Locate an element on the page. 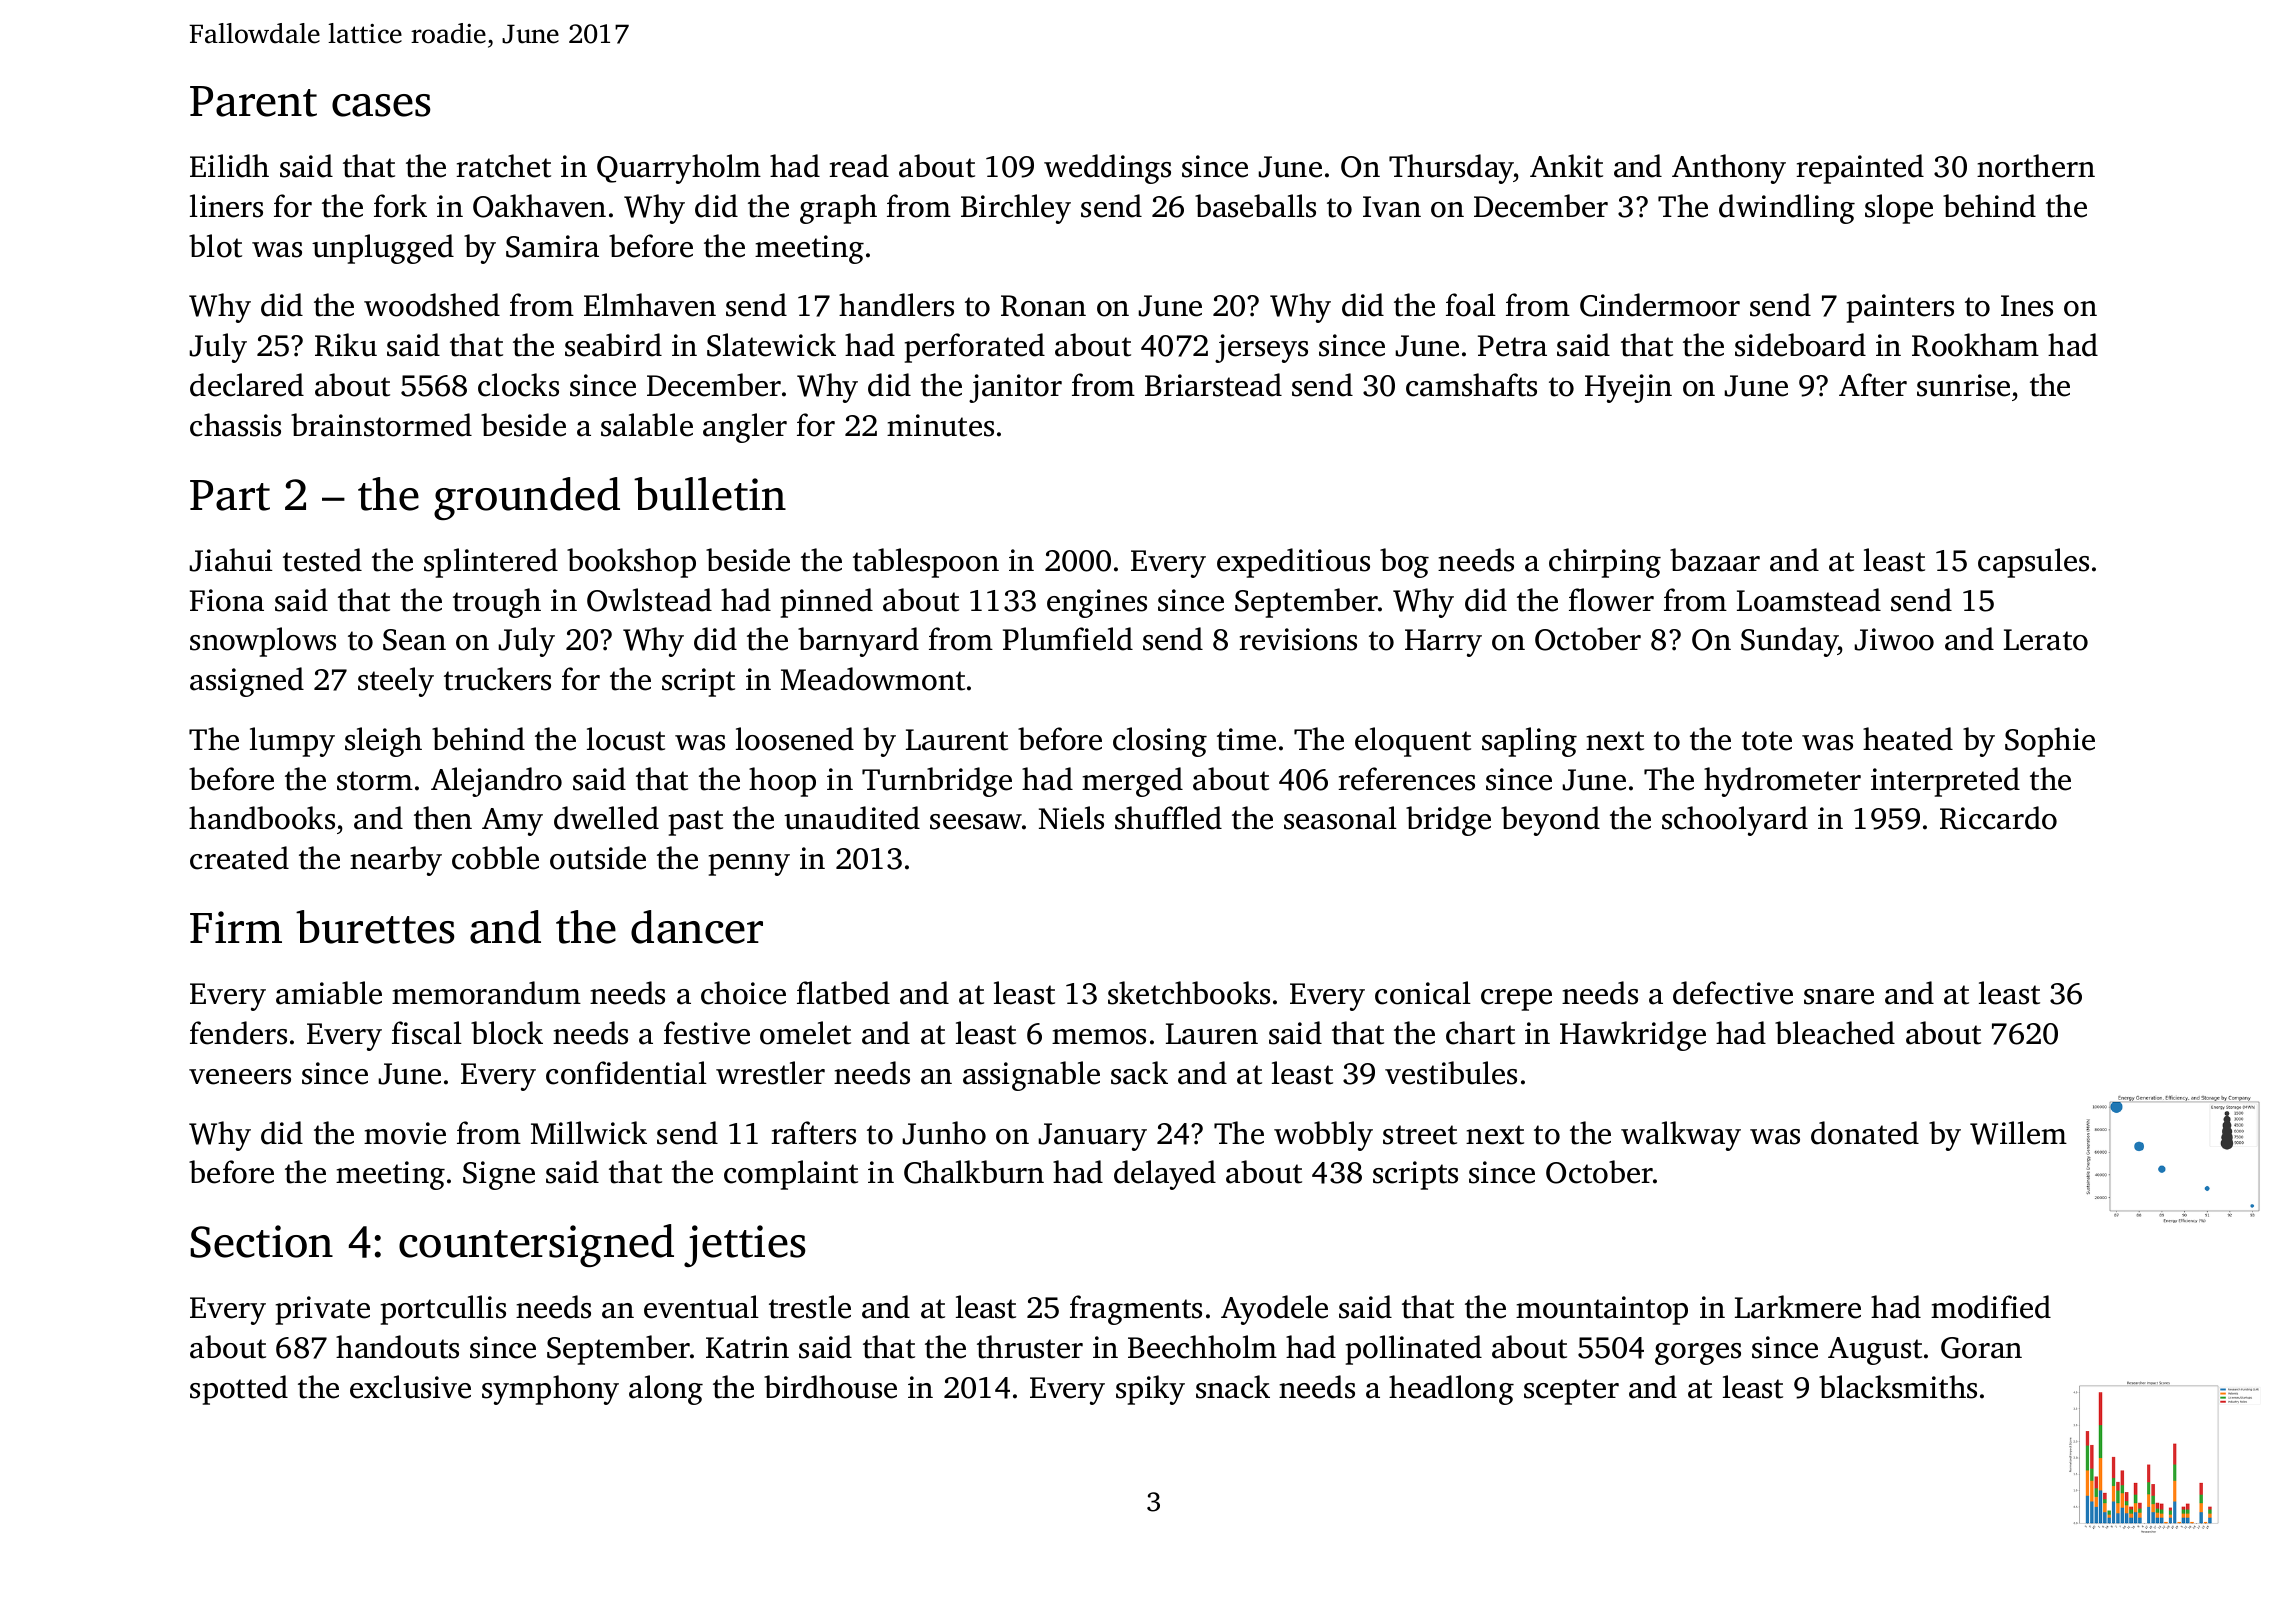 The height and width of the page is (1620, 2292). confidential is located at coordinates (626, 1073).
